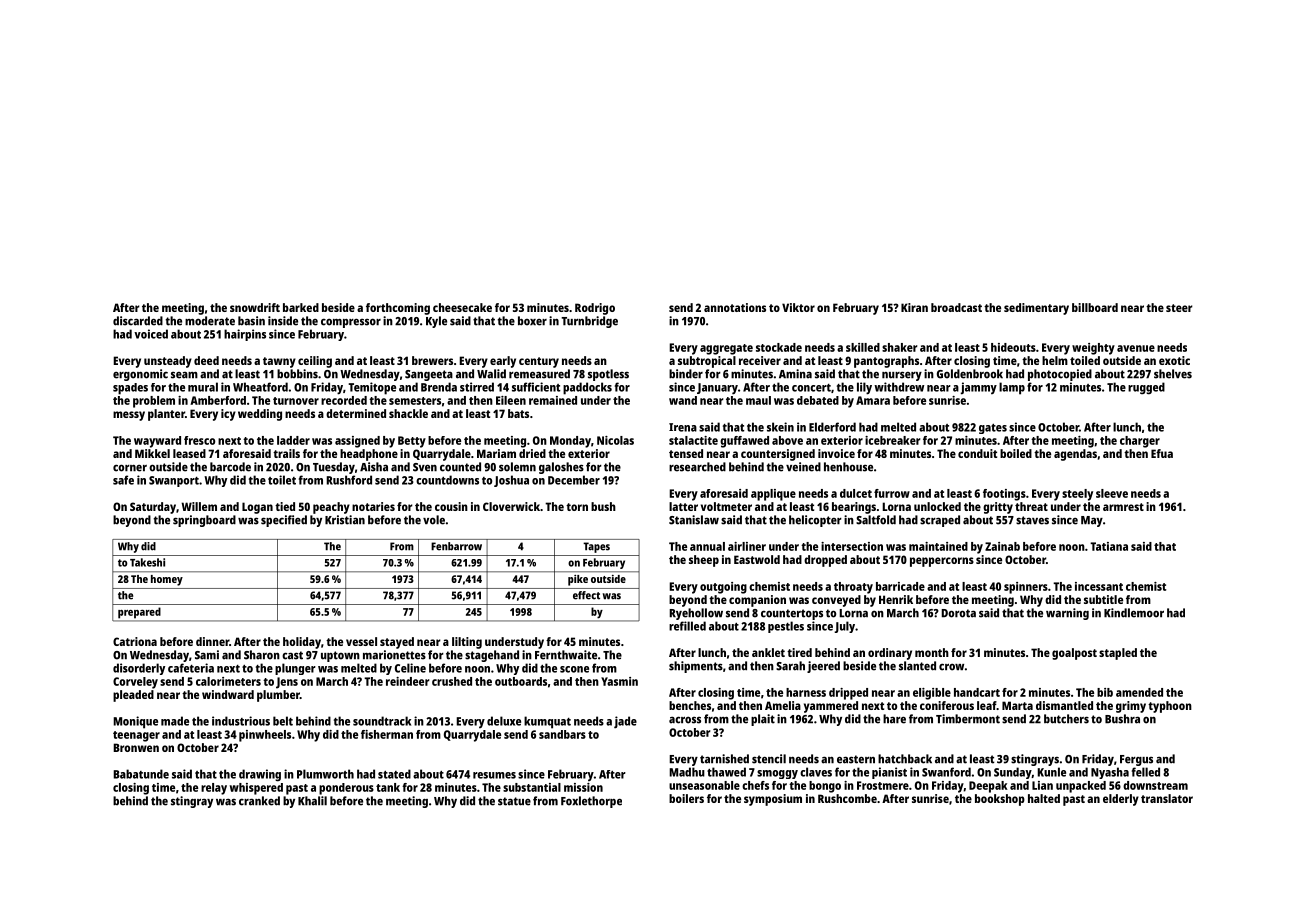 The image size is (1308, 924). What do you see at coordinates (914, 307) in the image?
I see `Kiran` at bounding box center [914, 307].
